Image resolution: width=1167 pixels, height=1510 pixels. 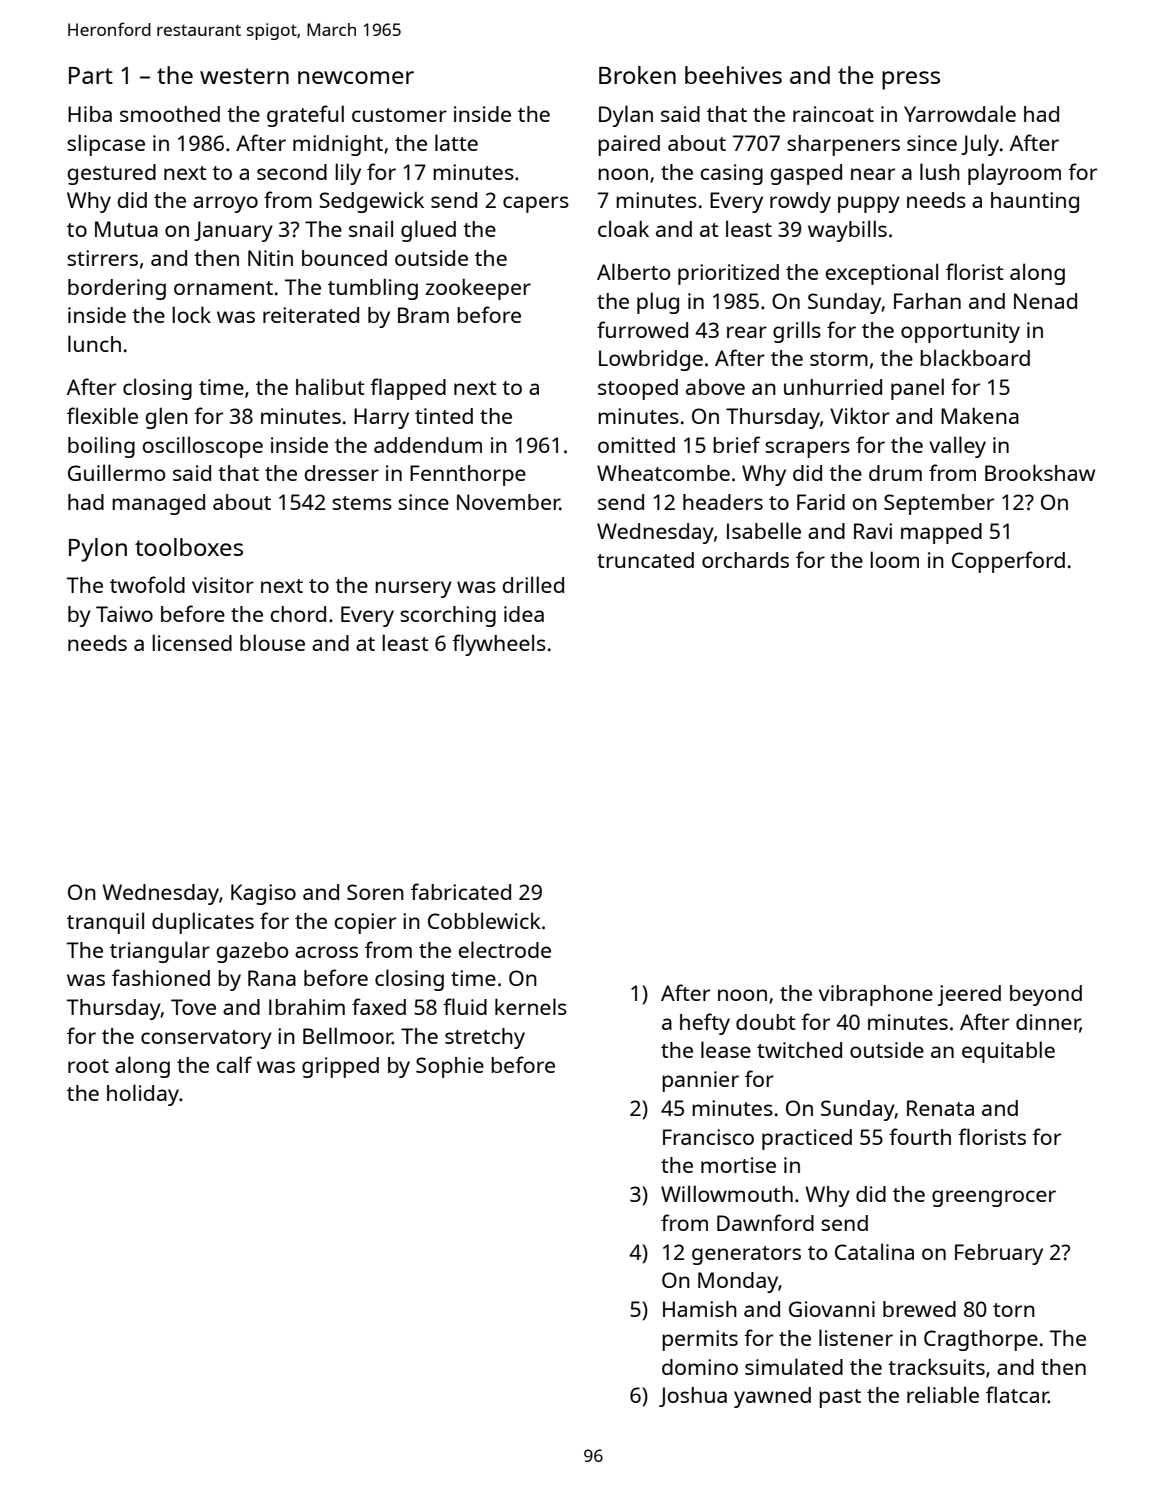 What do you see at coordinates (143, 1095) in the image?
I see `holiday` at bounding box center [143, 1095].
